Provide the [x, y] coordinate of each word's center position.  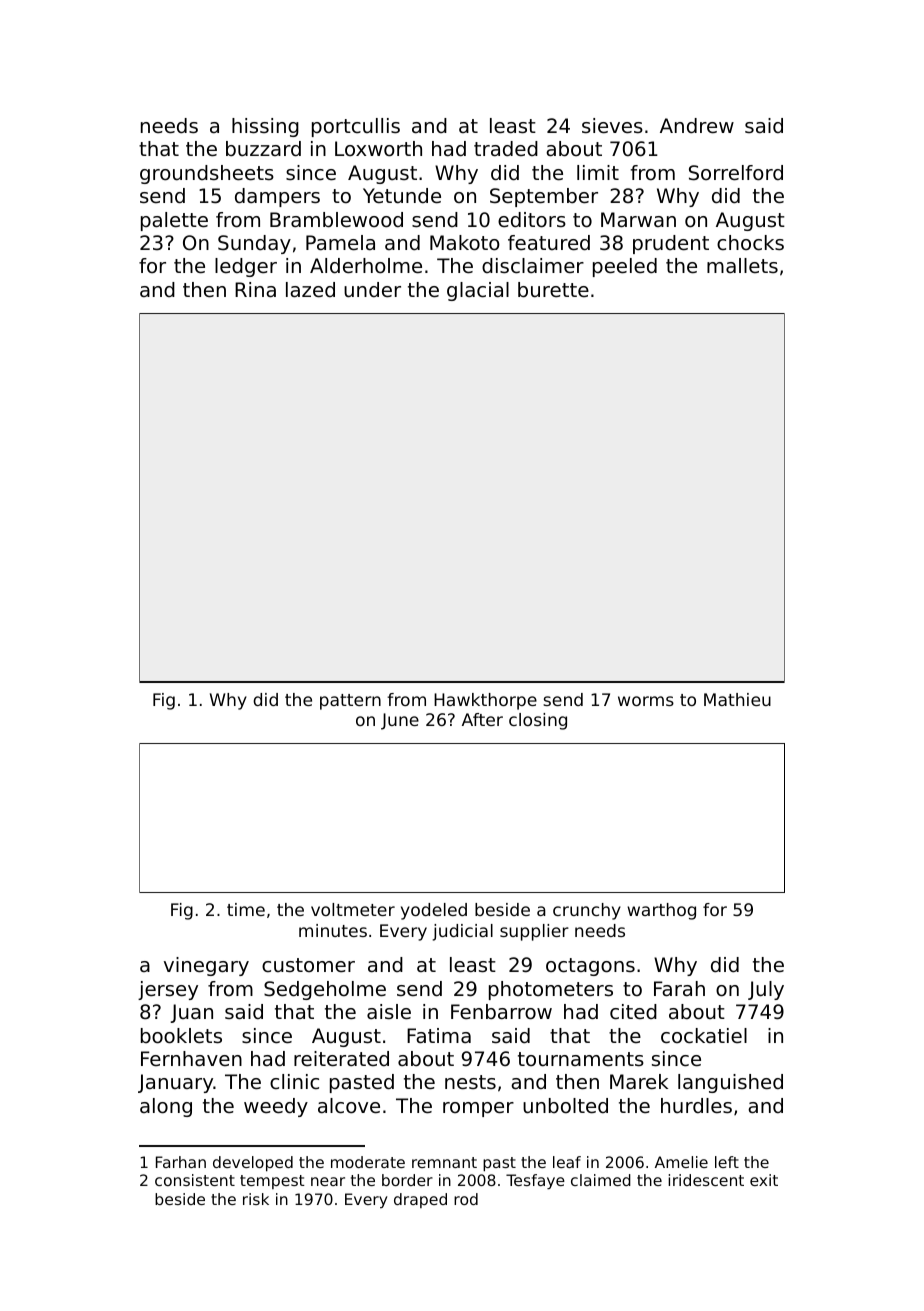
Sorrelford [736, 173]
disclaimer [533, 266]
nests [470, 1082]
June [400, 721]
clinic [294, 1081]
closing [538, 721]
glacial [478, 291]
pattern [350, 702]
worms [646, 701]
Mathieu [737, 699]
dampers [277, 197]
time [246, 909]
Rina [255, 290]
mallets [742, 265]
